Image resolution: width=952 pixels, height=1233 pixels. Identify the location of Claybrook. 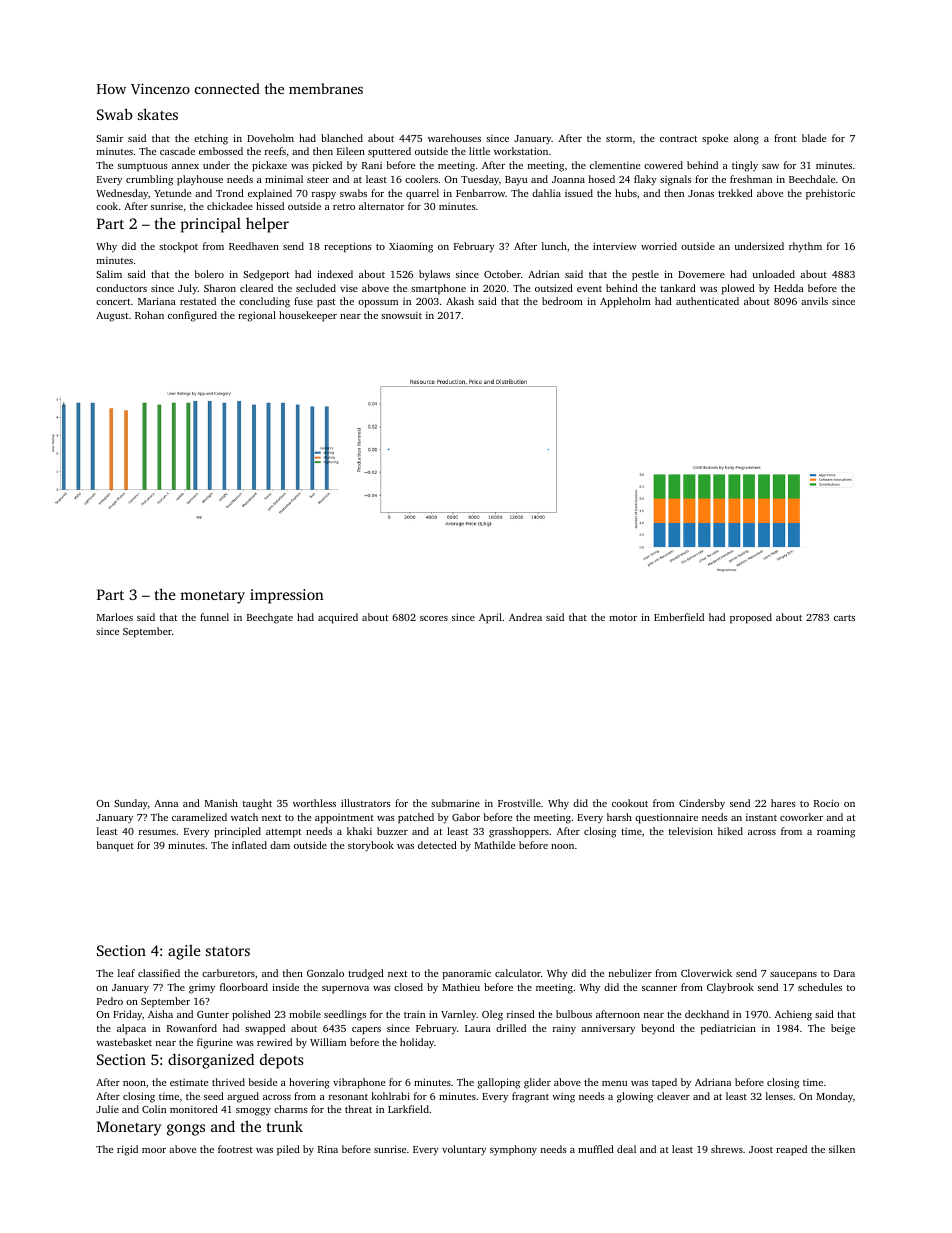
(730, 988).
